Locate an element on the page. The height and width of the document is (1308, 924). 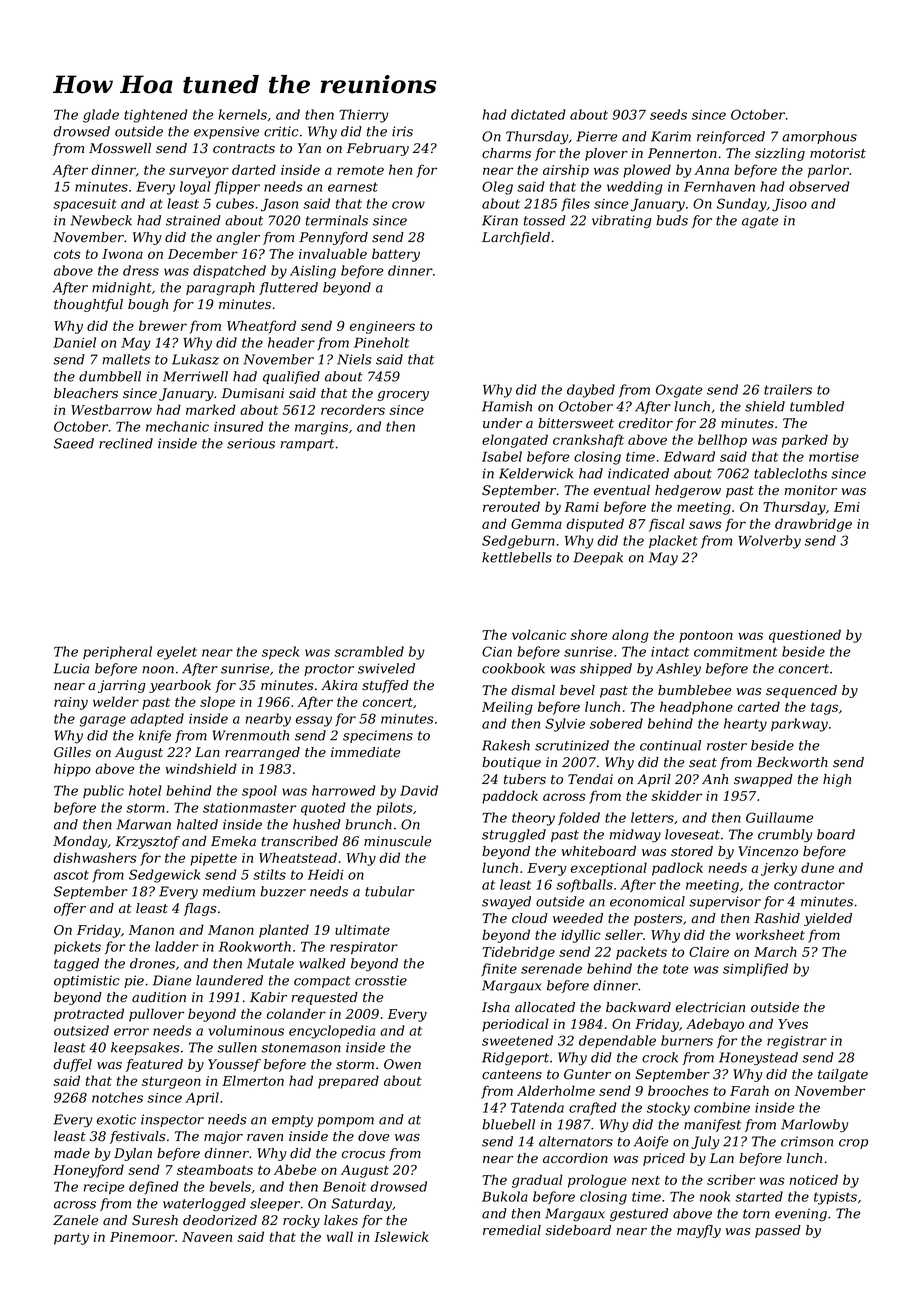
Emi is located at coordinates (847, 507).
